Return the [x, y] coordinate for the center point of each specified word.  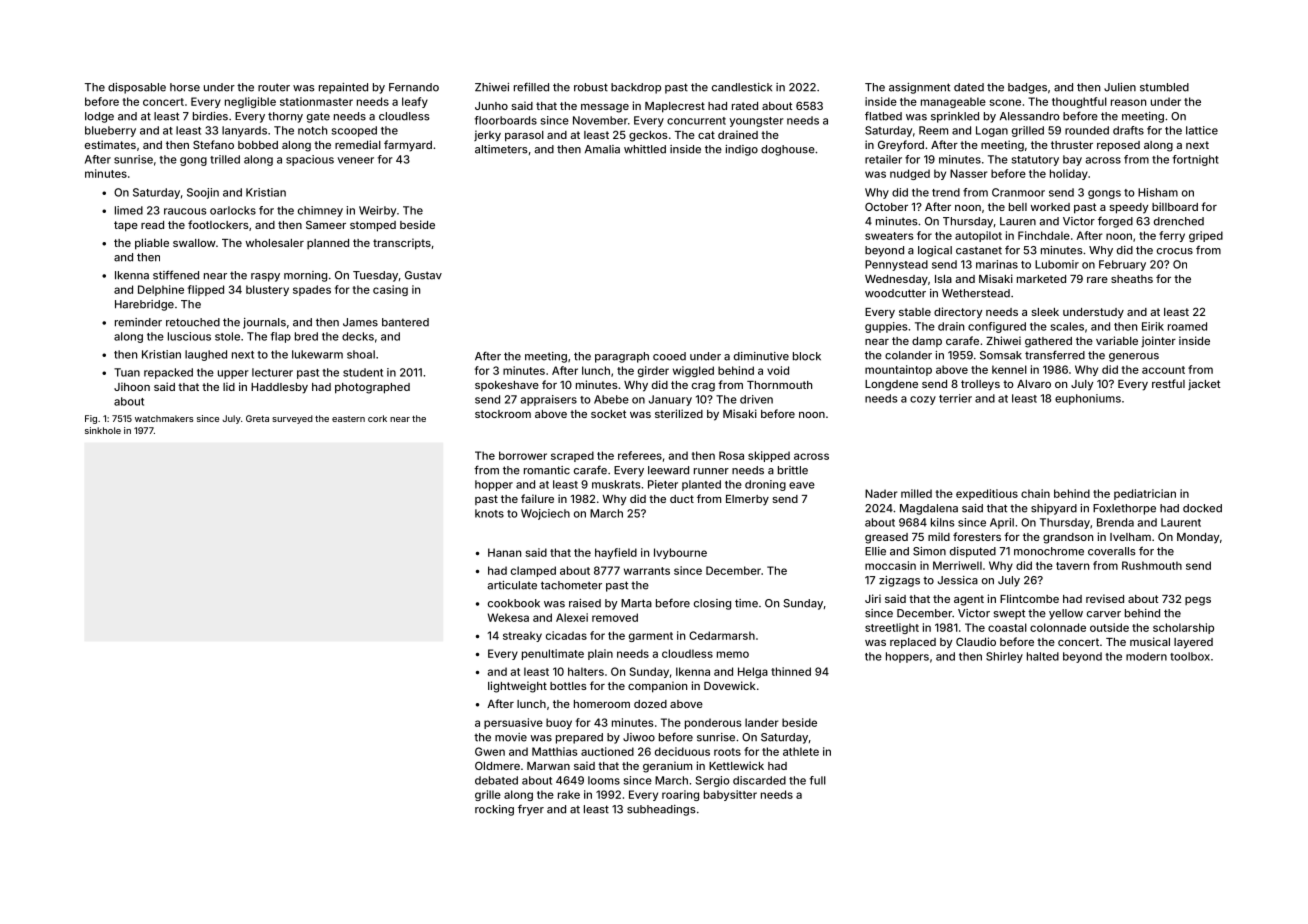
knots [489, 513]
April [1002, 523]
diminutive [761, 356]
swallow [194, 243]
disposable [137, 88]
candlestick [742, 87]
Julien [1120, 87]
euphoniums [1088, 399]
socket [609, 414]
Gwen [490, 751]
